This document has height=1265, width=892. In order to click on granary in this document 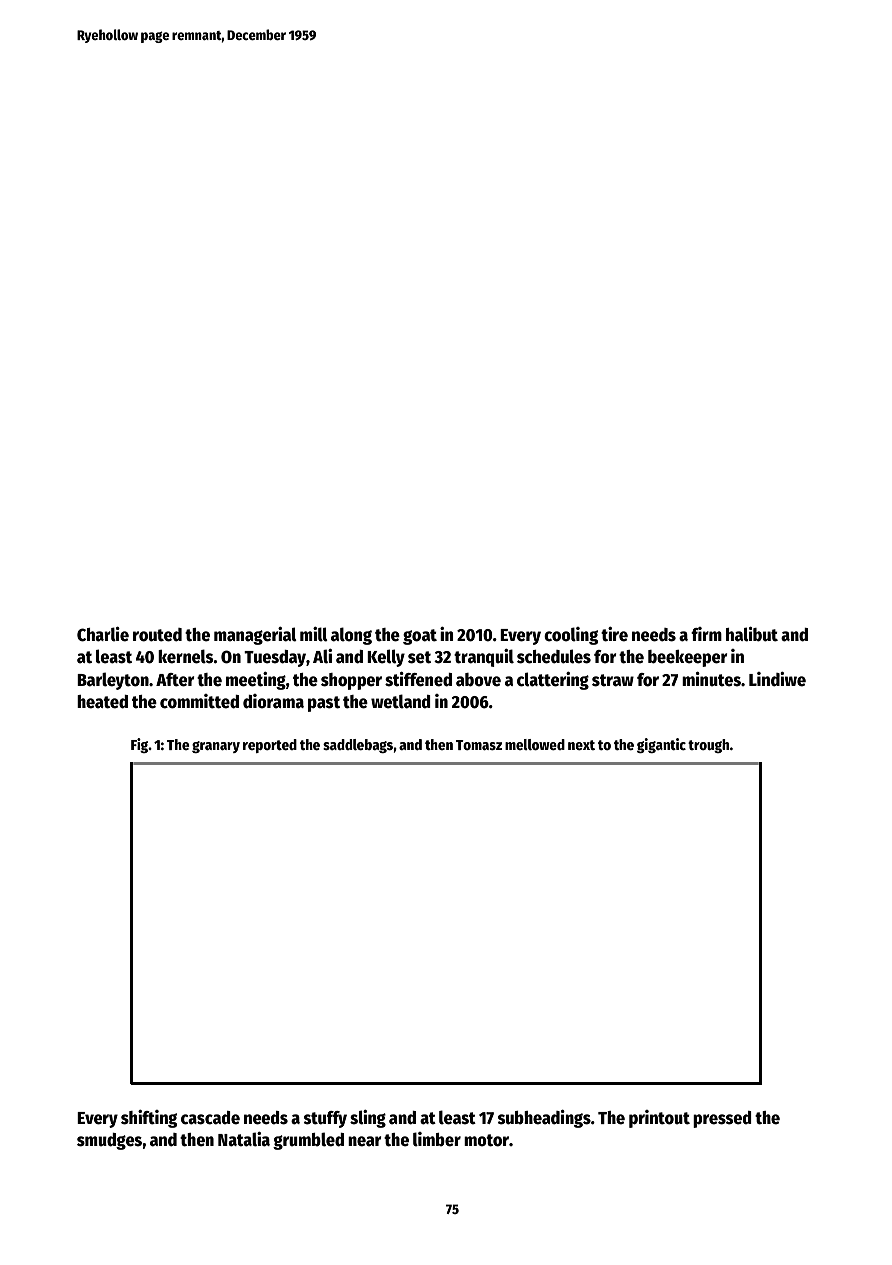, I will do `click(216, 747)`.
